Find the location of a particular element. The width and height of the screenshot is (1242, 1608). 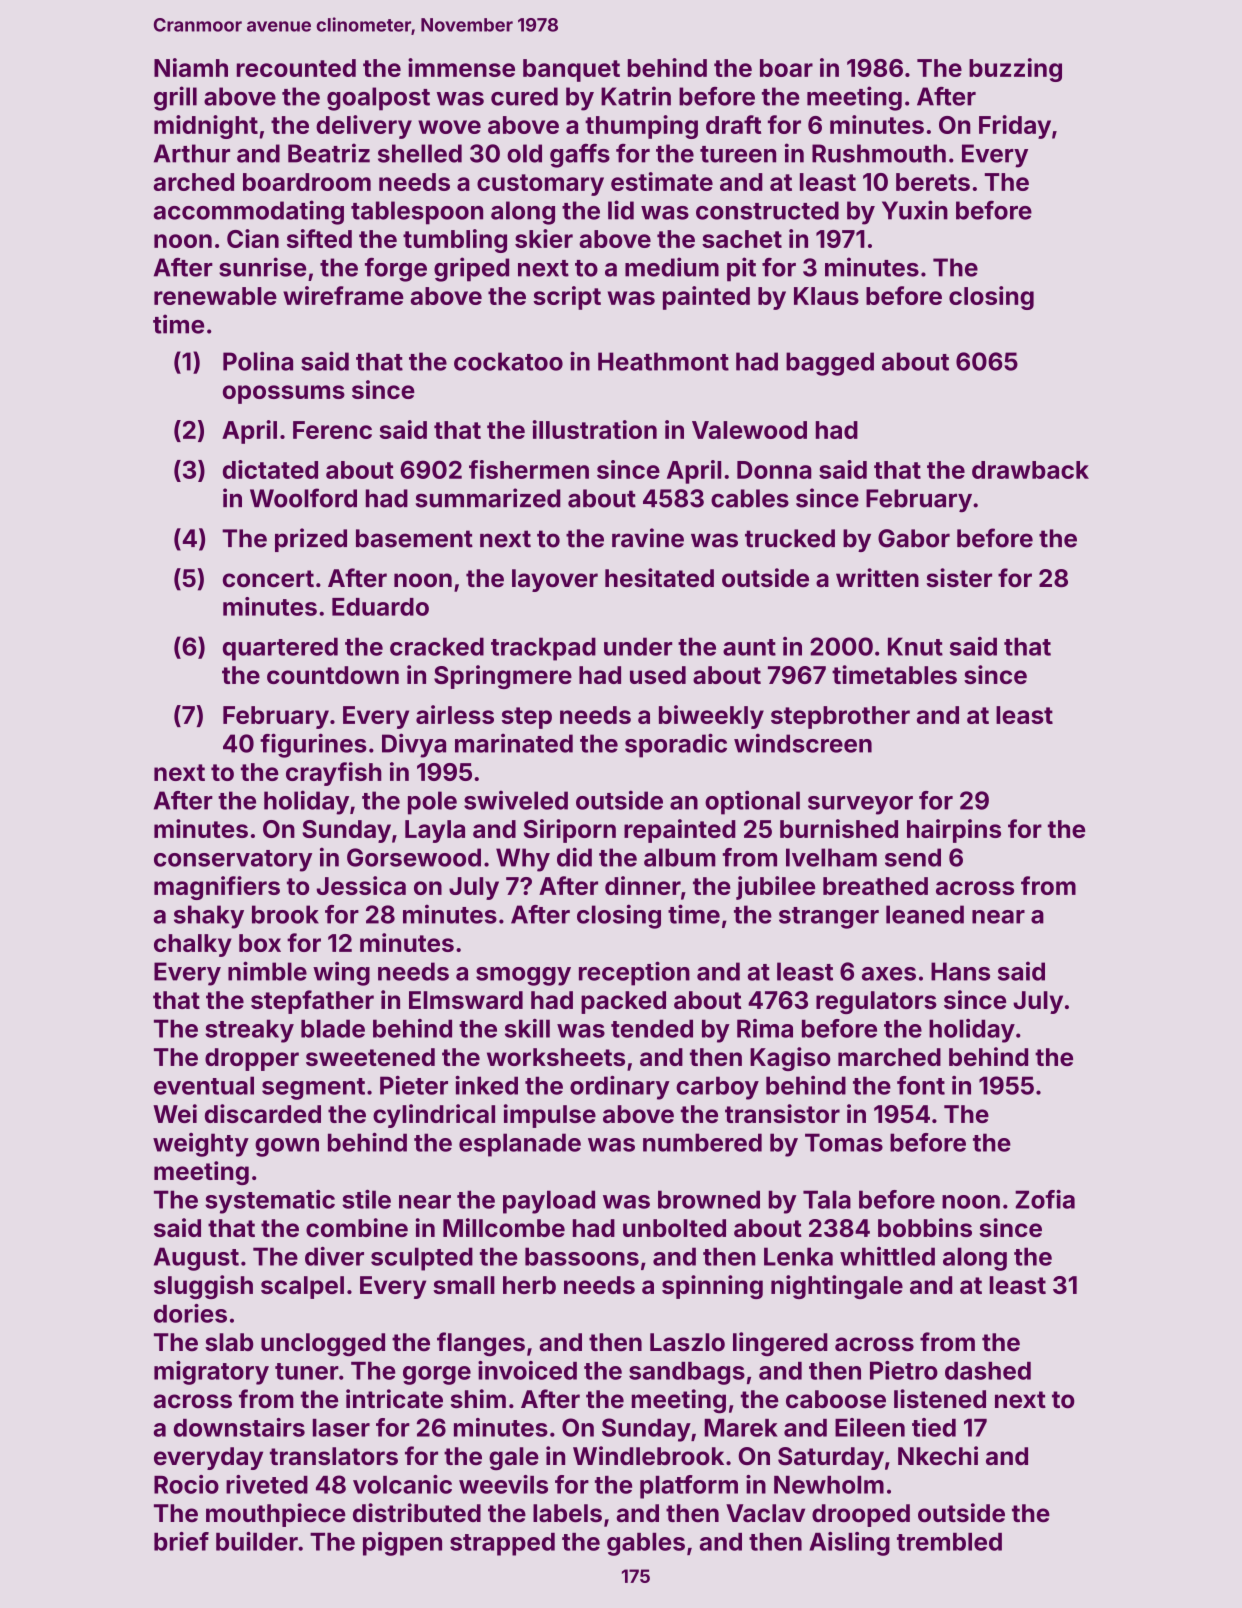

concert is located at coordinates (268, 579).
